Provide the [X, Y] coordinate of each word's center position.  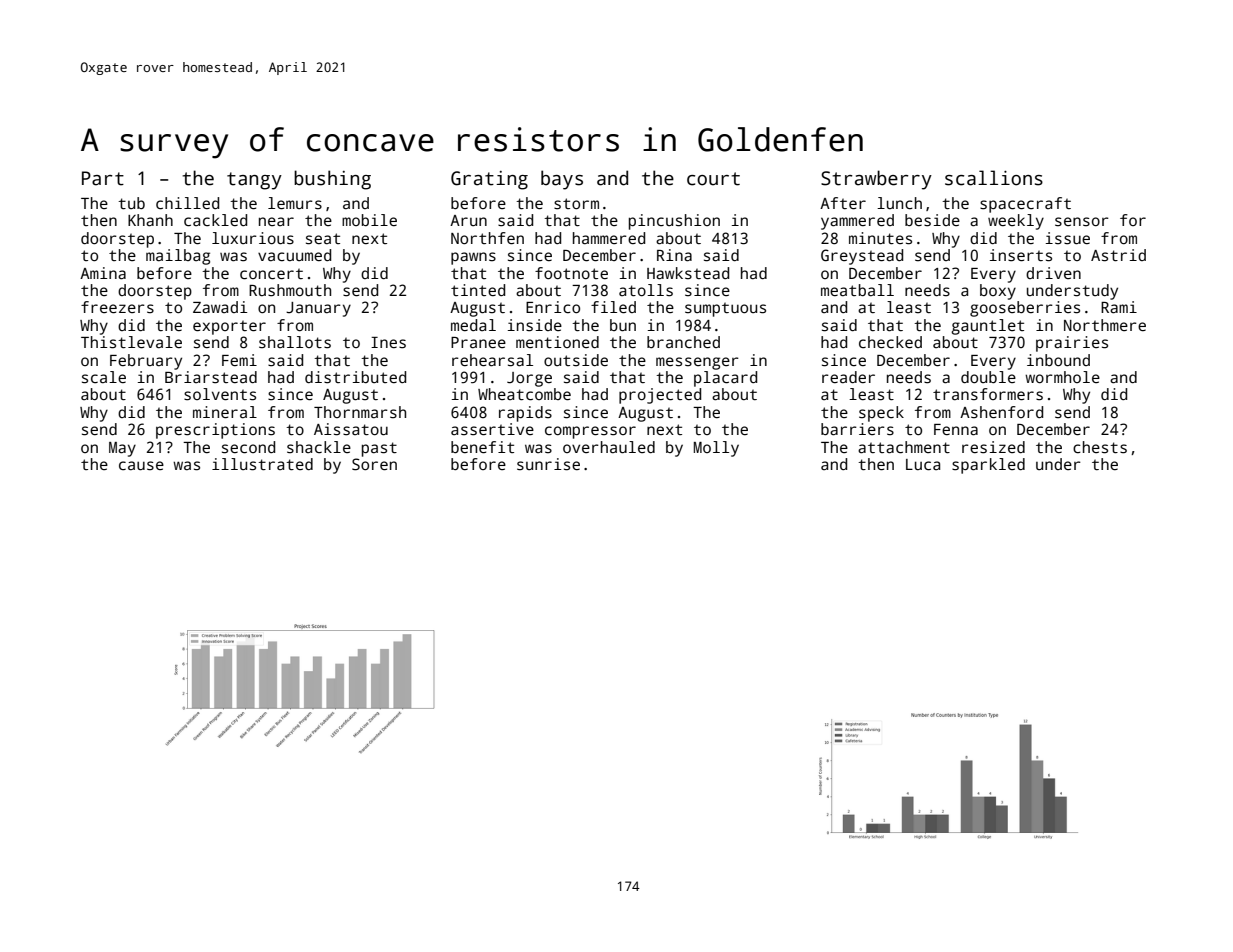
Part [103, 178]
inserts [1021, 255]
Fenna [956, 430]
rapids [525, 414]
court [713, 179]
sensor [1082, 222]
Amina [103, 273]
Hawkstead [688, 273]
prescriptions [215, 431]
